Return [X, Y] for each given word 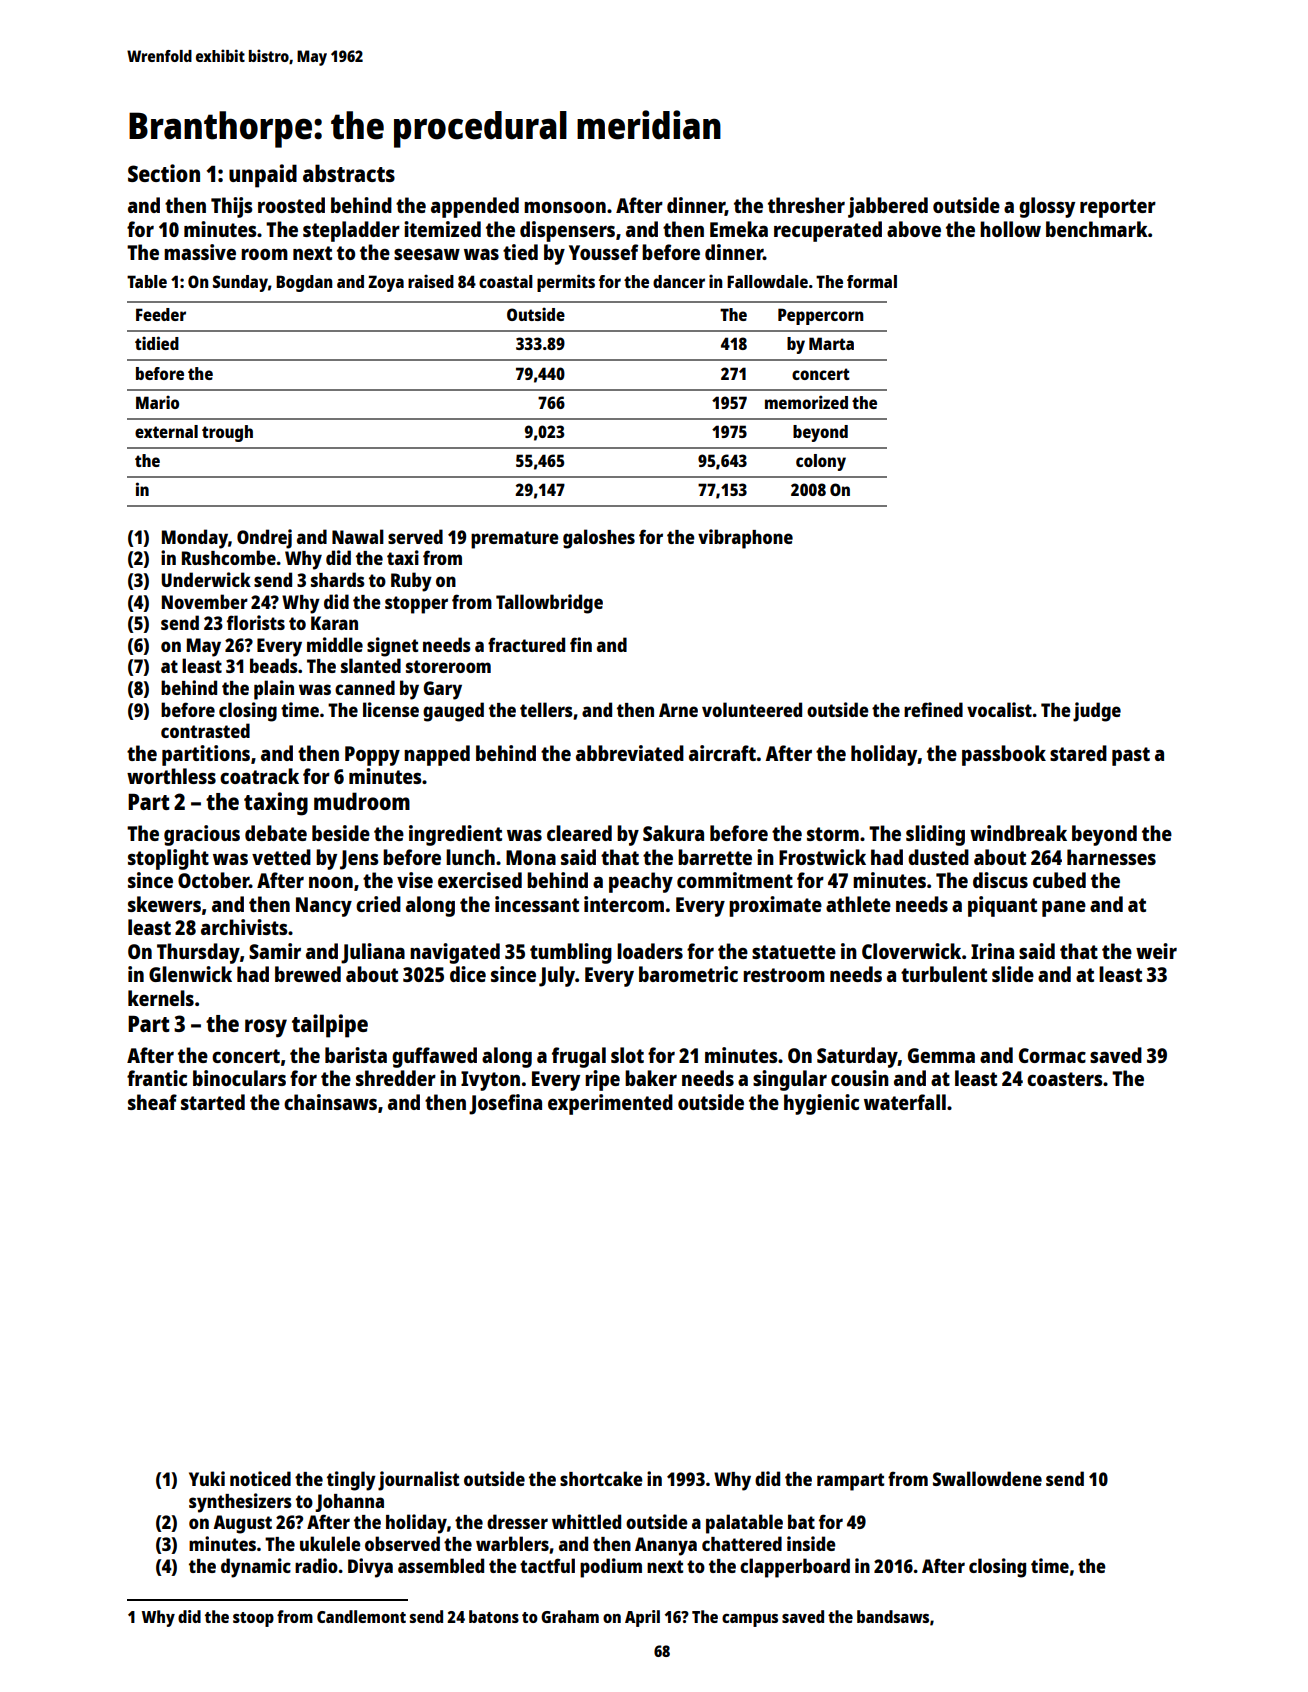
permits [566, 283]
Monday [195, 539]
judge [1097, 712]
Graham [570, 1616]
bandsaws [893, 1616]
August [242, 1524]
